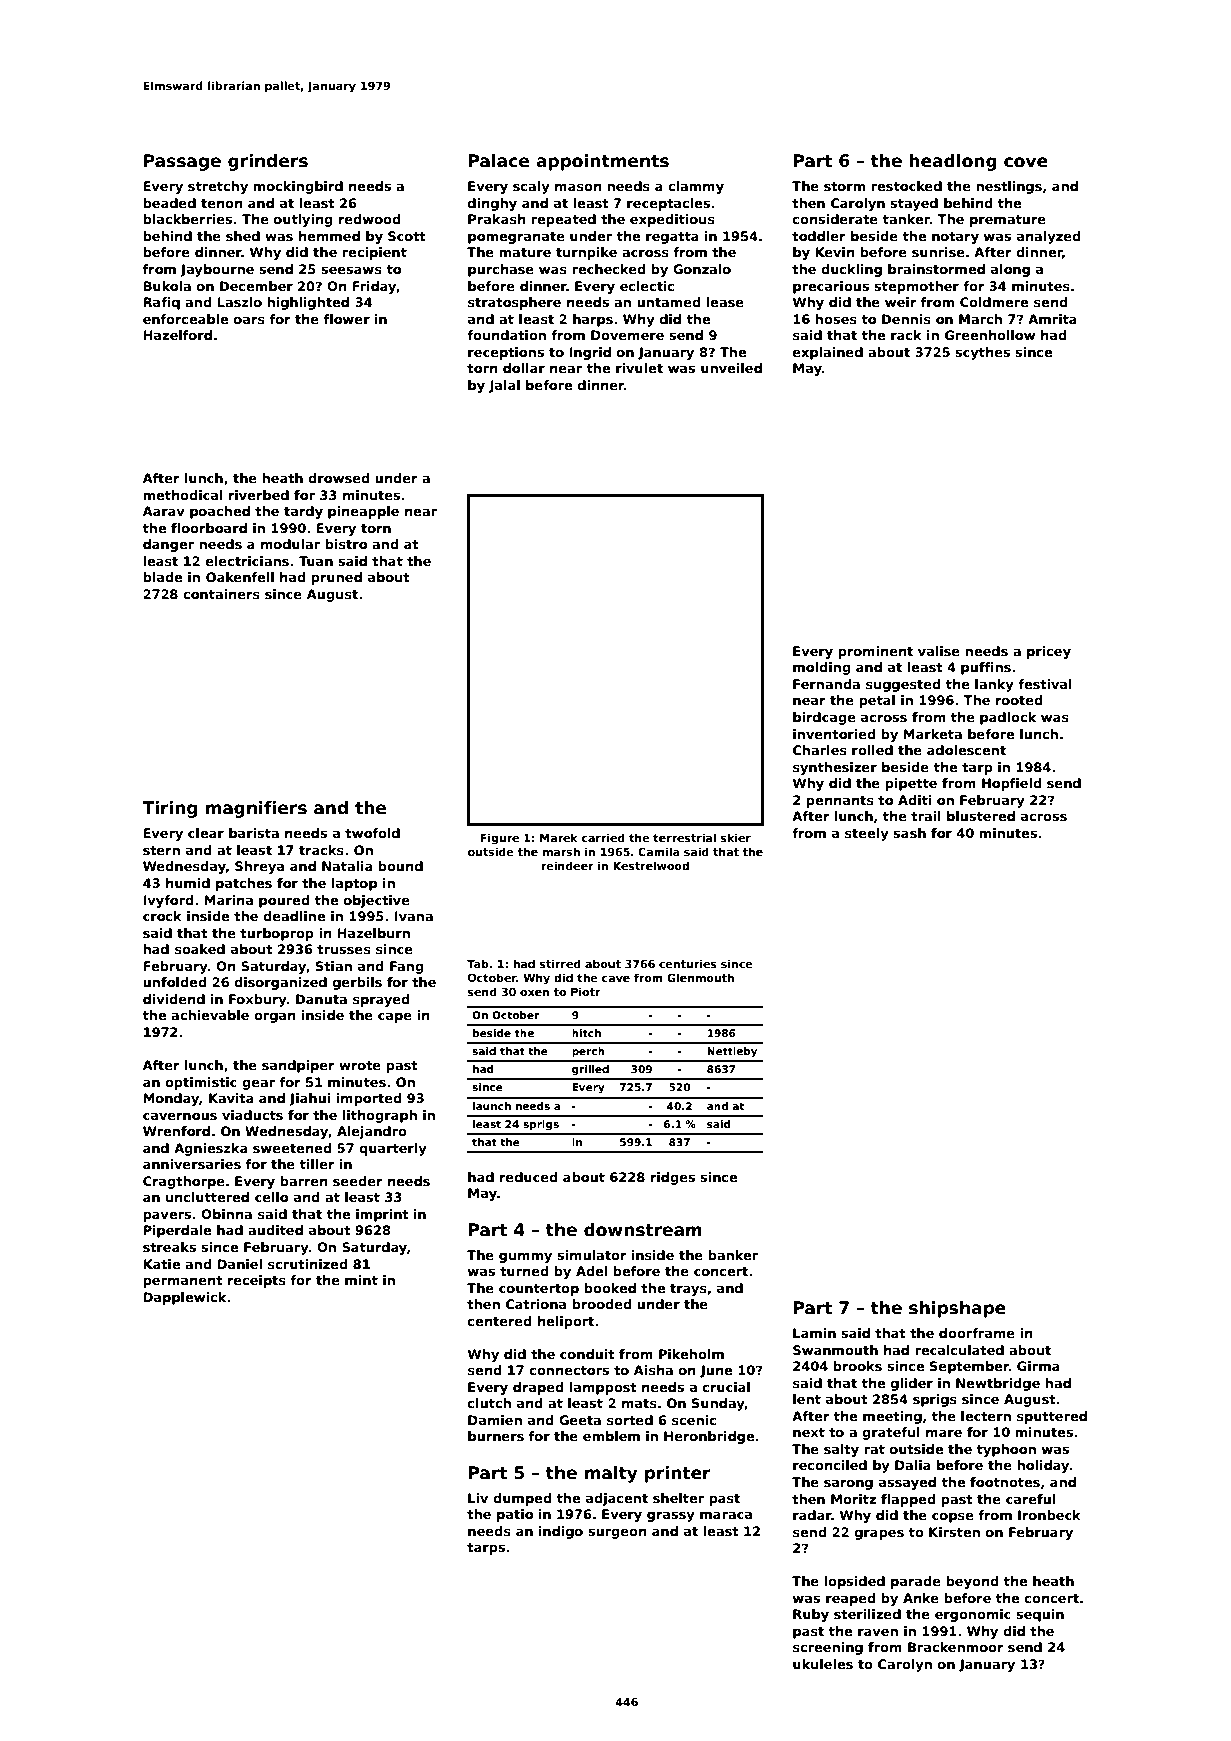  I want to click on Passage, so click(182, 162).
